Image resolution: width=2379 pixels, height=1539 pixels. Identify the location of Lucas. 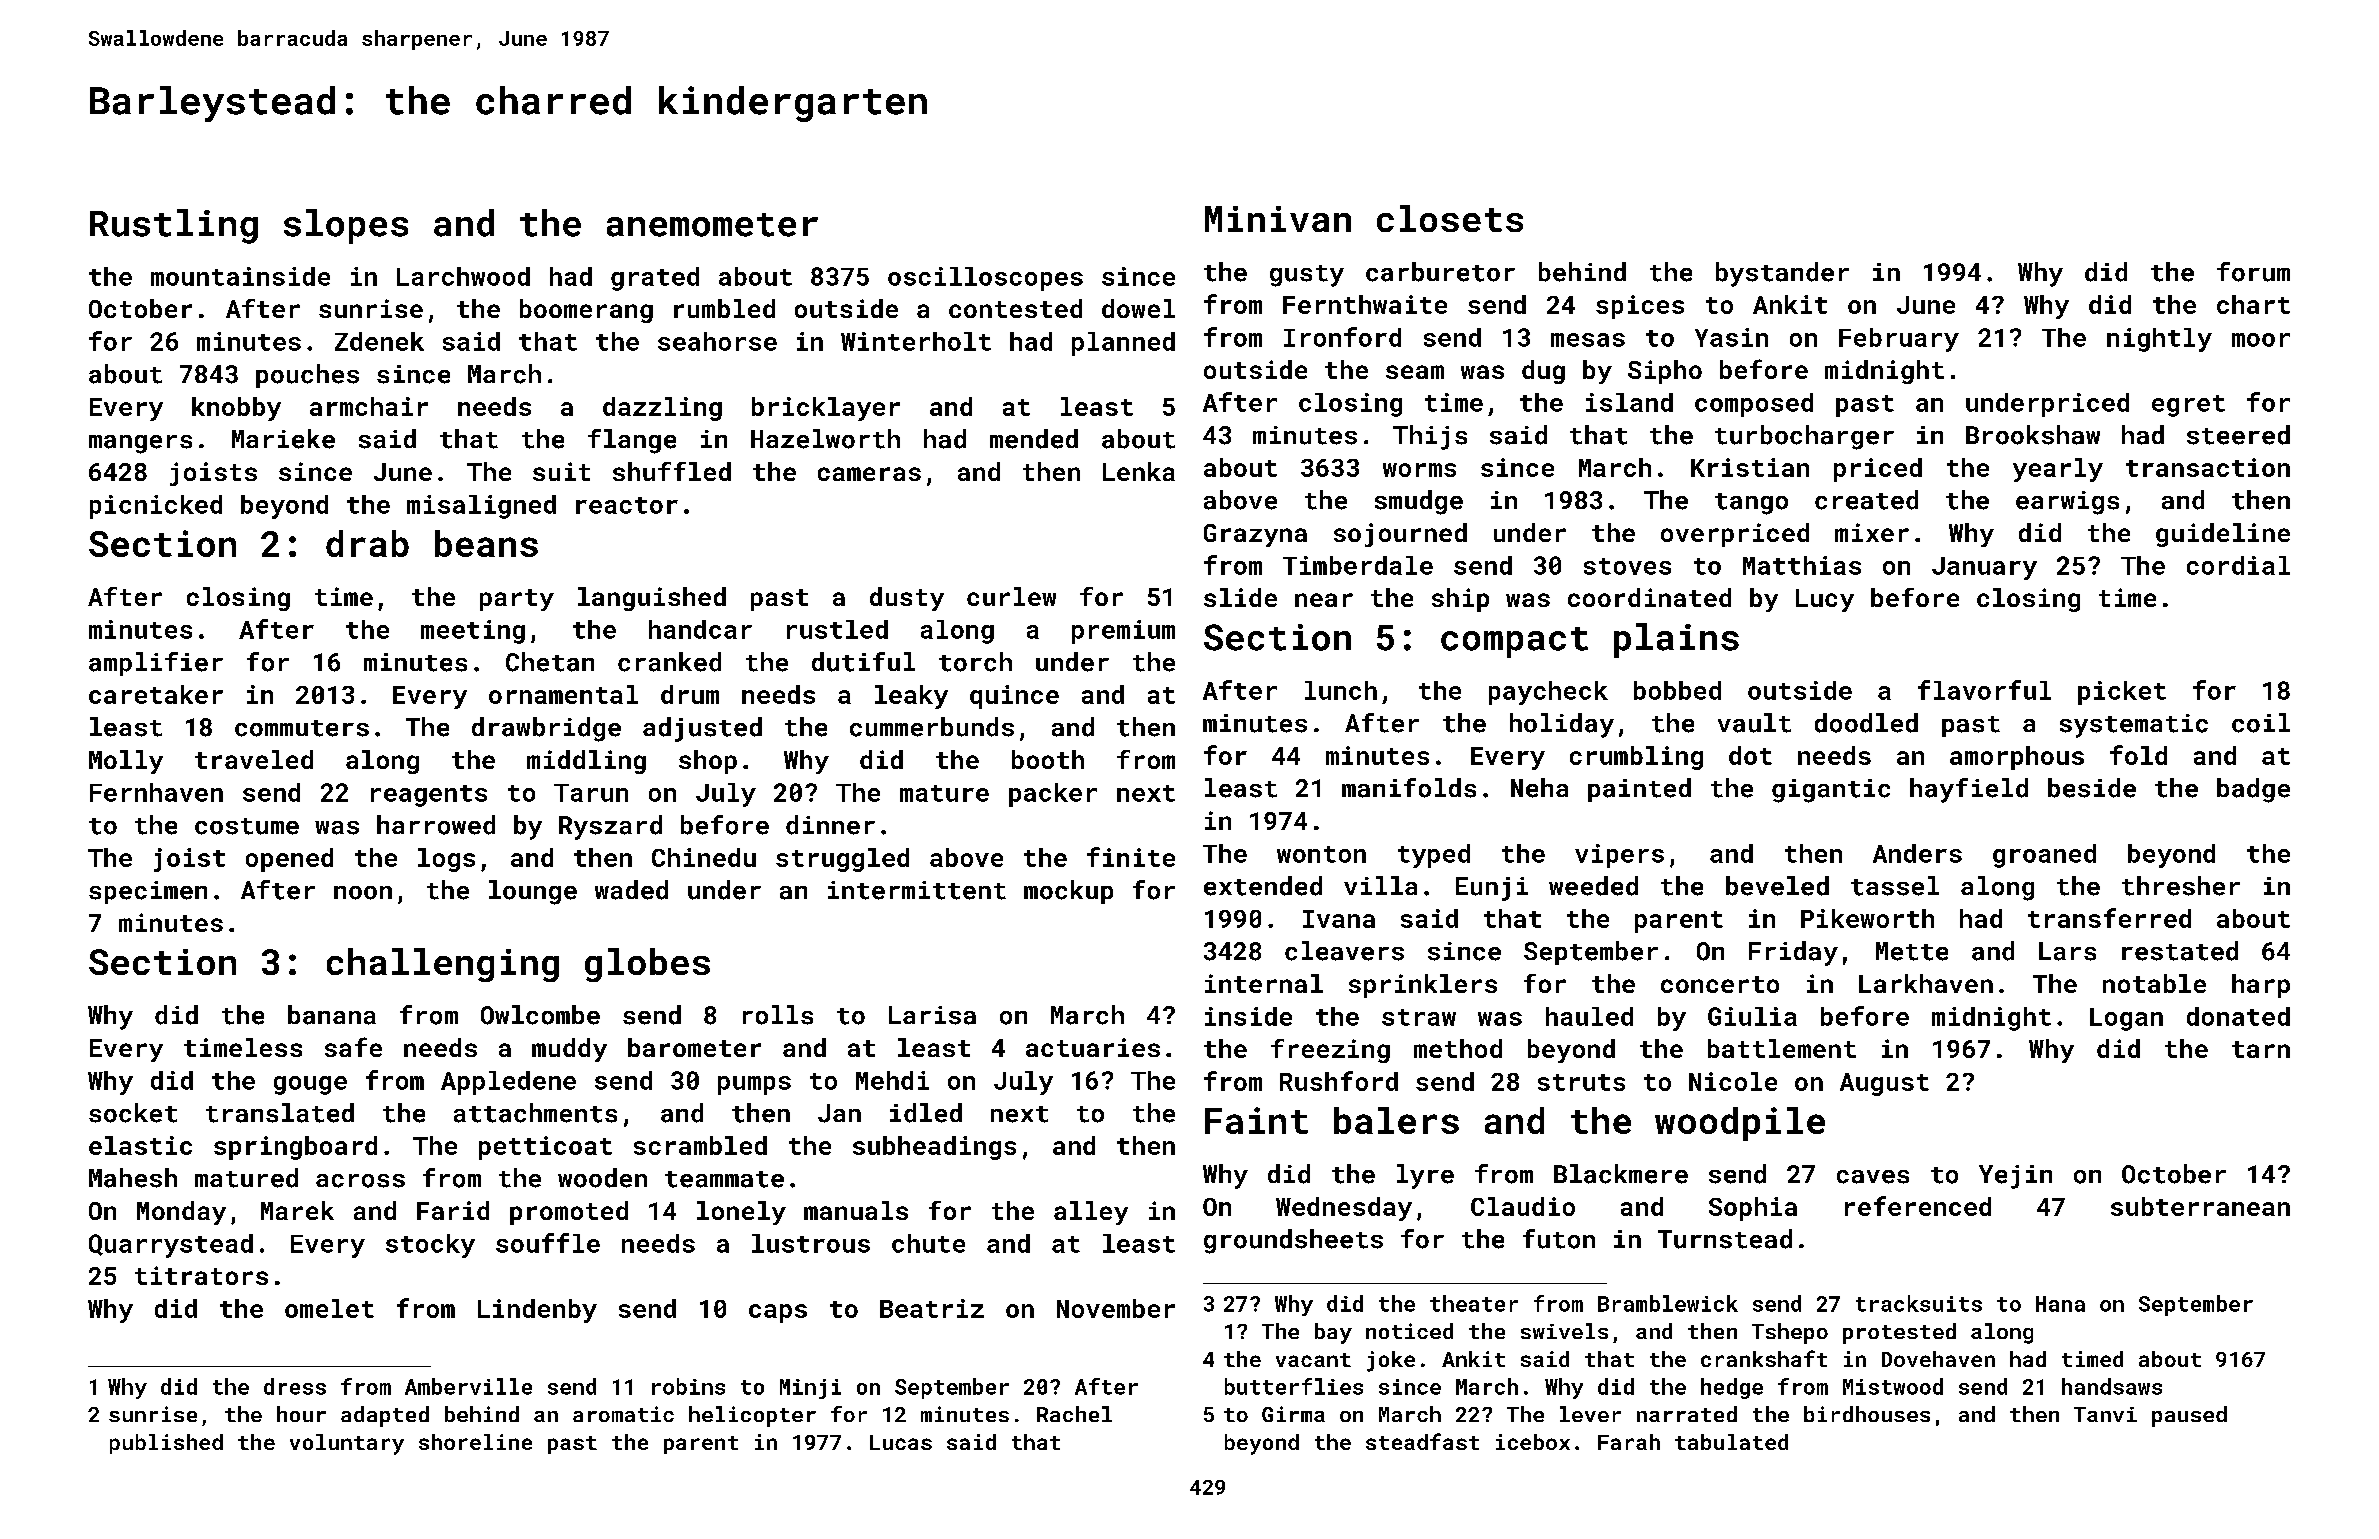
(901, 1442).
